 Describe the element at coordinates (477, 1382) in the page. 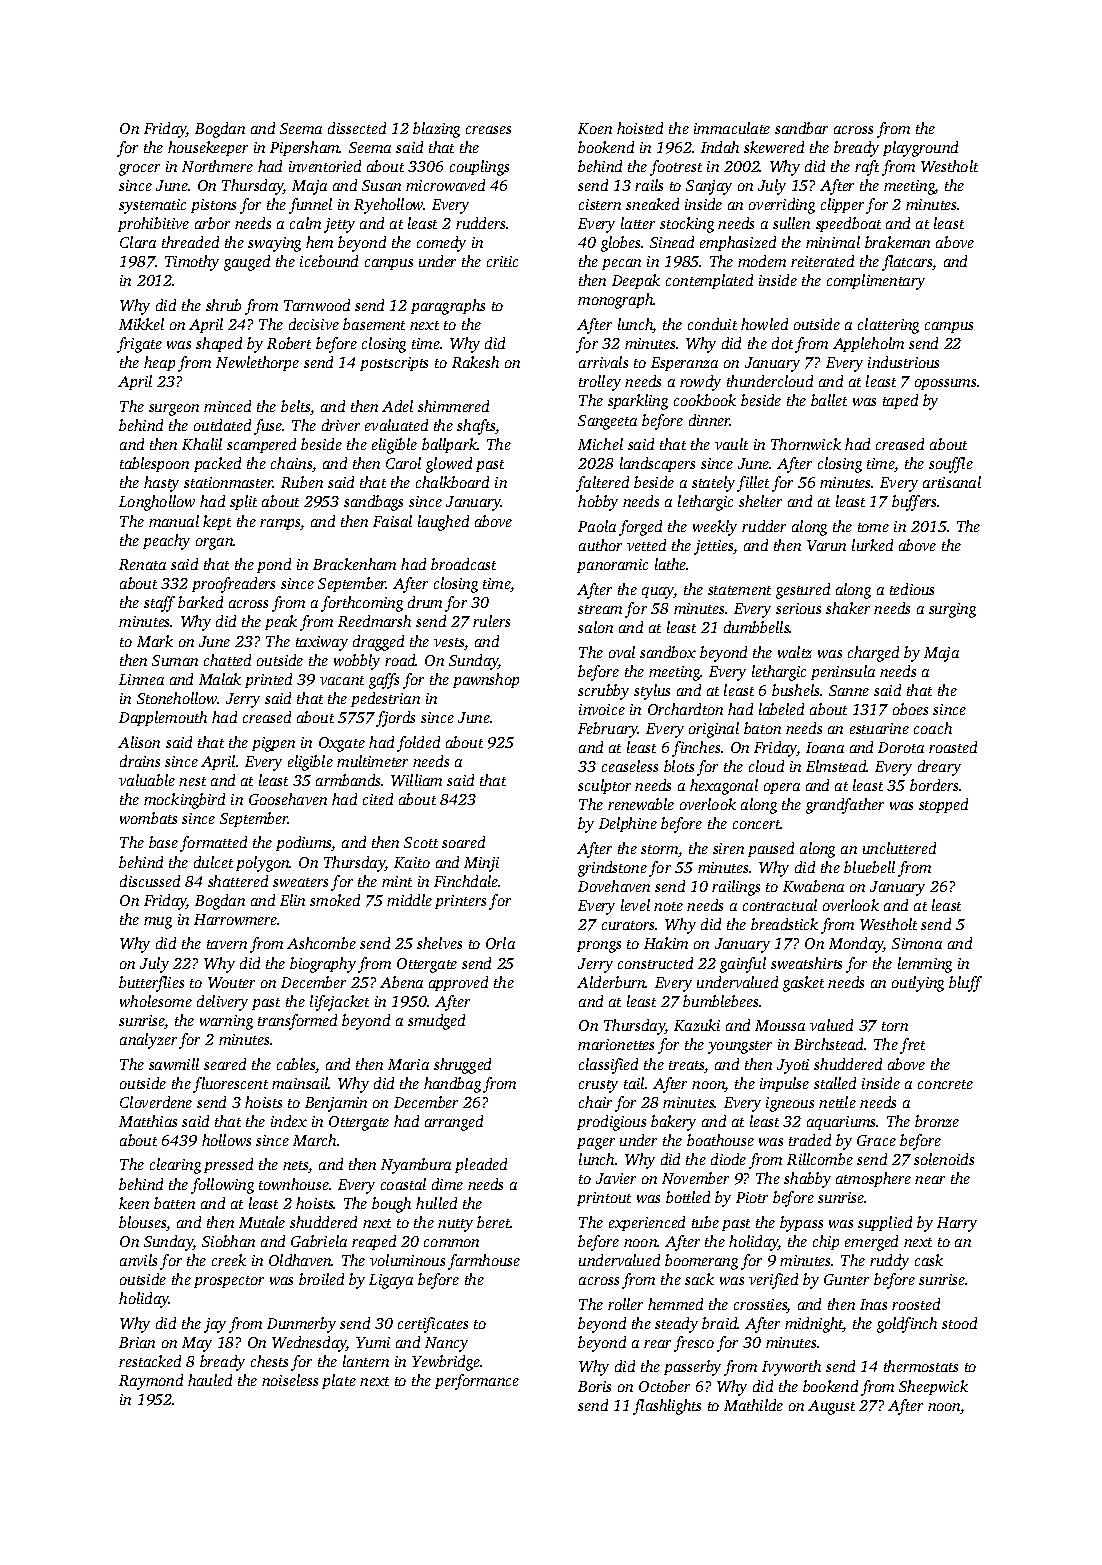

I see `performance` at that location.
